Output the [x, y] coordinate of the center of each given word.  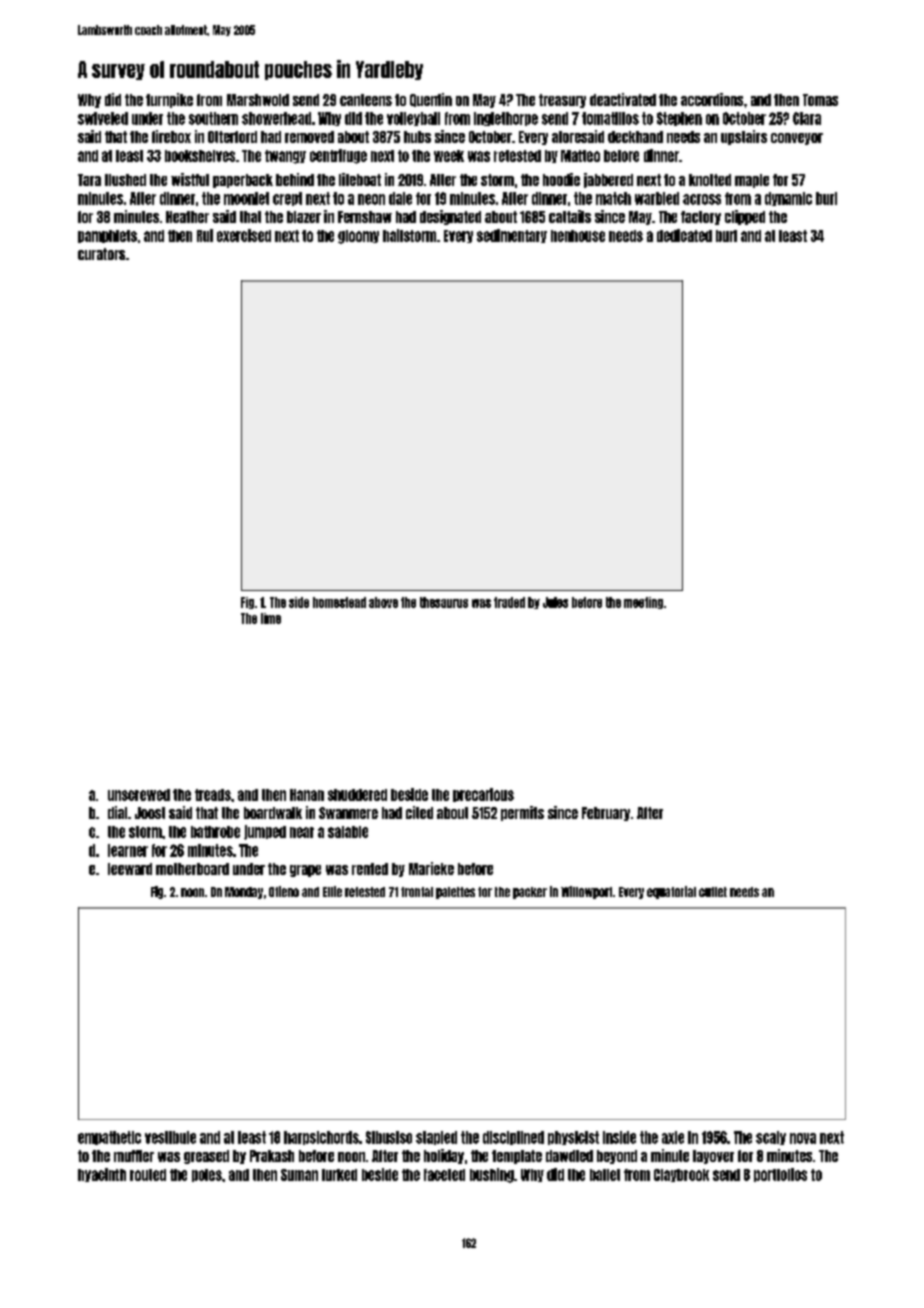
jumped [265, 832]
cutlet [713, 892]
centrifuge [338, 156]
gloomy [358, 237]
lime [271, 618]
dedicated [684, 235]
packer [530, 893]
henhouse [578, 236]
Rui [205, 235]
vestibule [170, 1137]
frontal [417, 892]
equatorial [671, 892]
